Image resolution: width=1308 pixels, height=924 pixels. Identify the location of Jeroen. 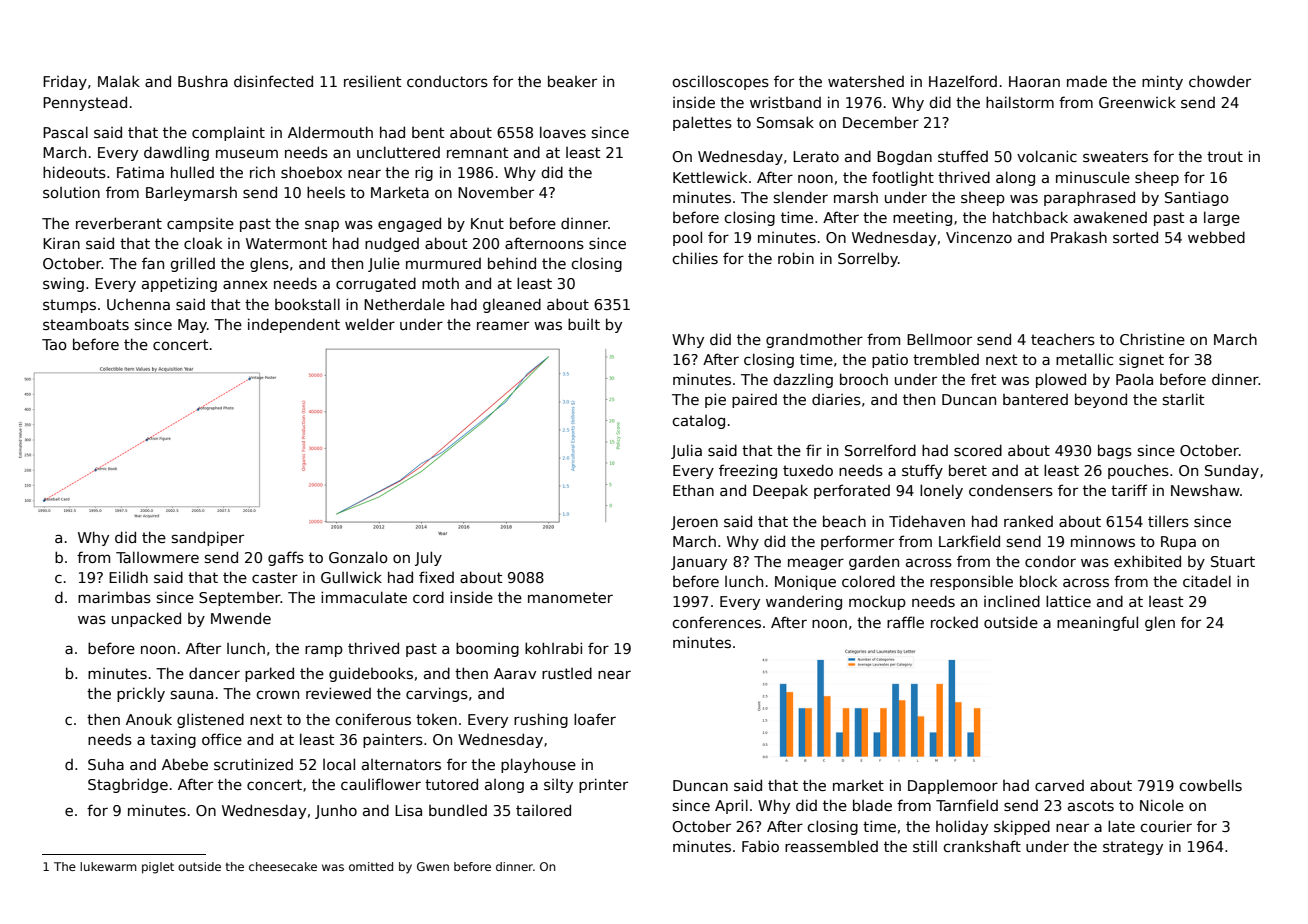
(694, 523).
